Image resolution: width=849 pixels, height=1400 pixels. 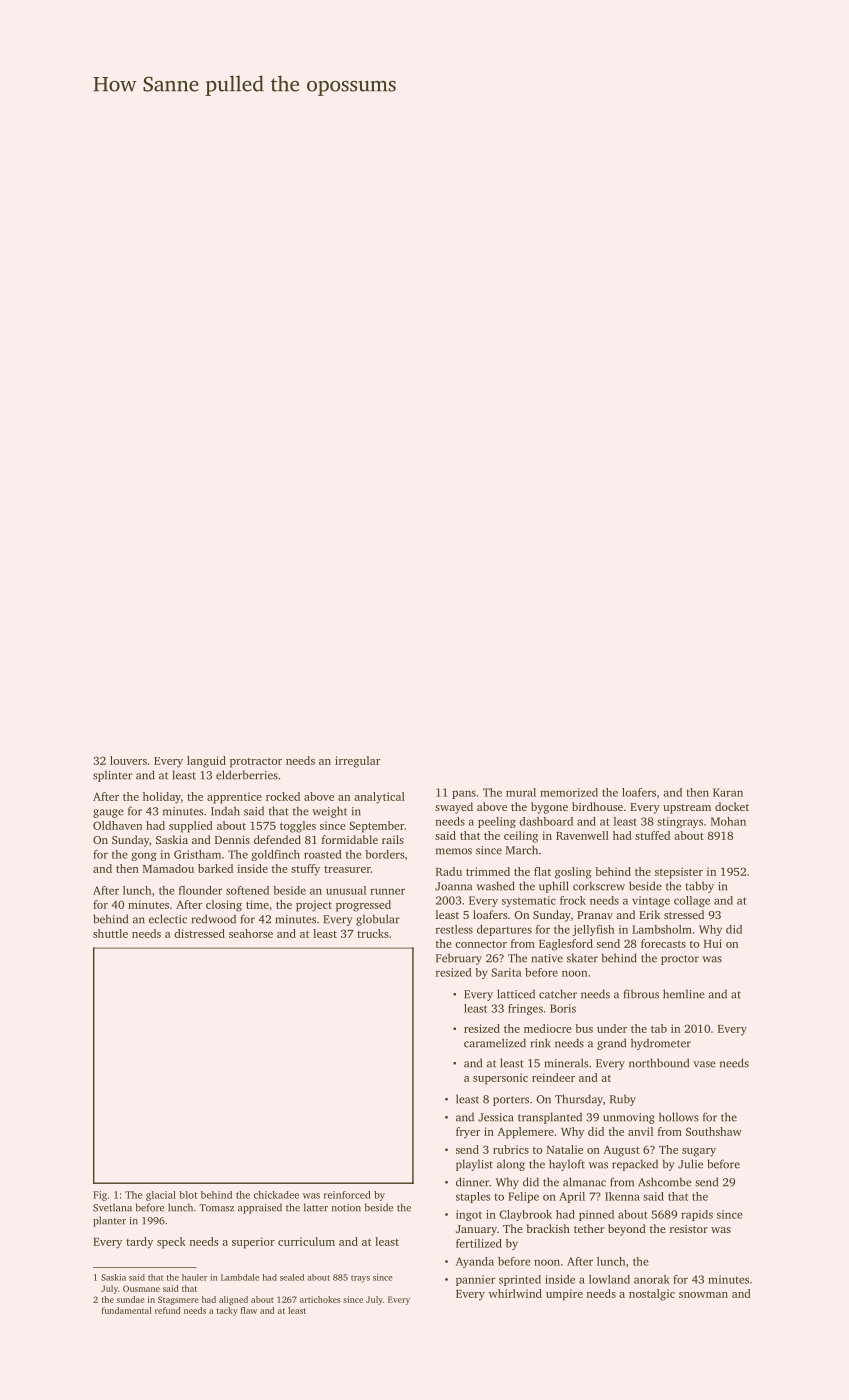 What do you see at coordinates (306, 1241) in the screenshot?
I see `curriculum` at bounding box center [306, 1241].
